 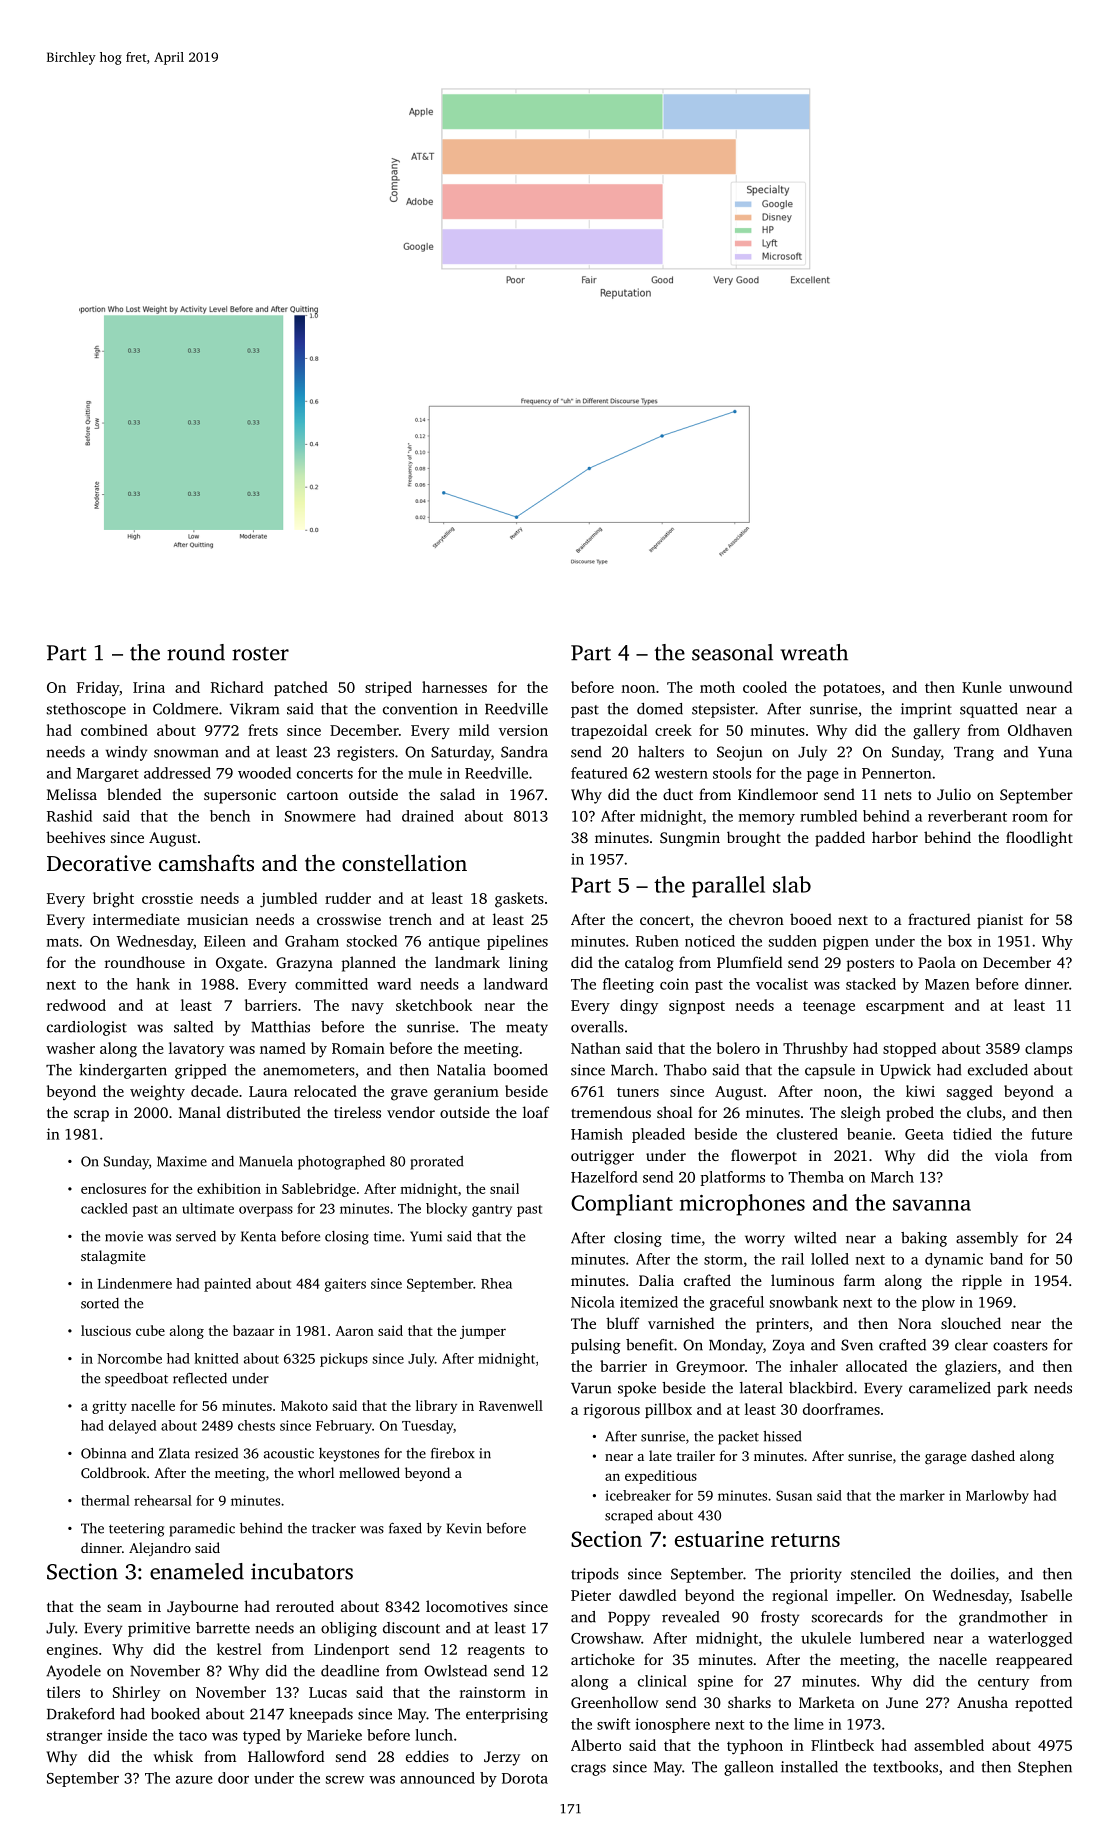 What do you see at coordinates (523, 730) in the document?
I see `version` at bounding box center [523, 730].
